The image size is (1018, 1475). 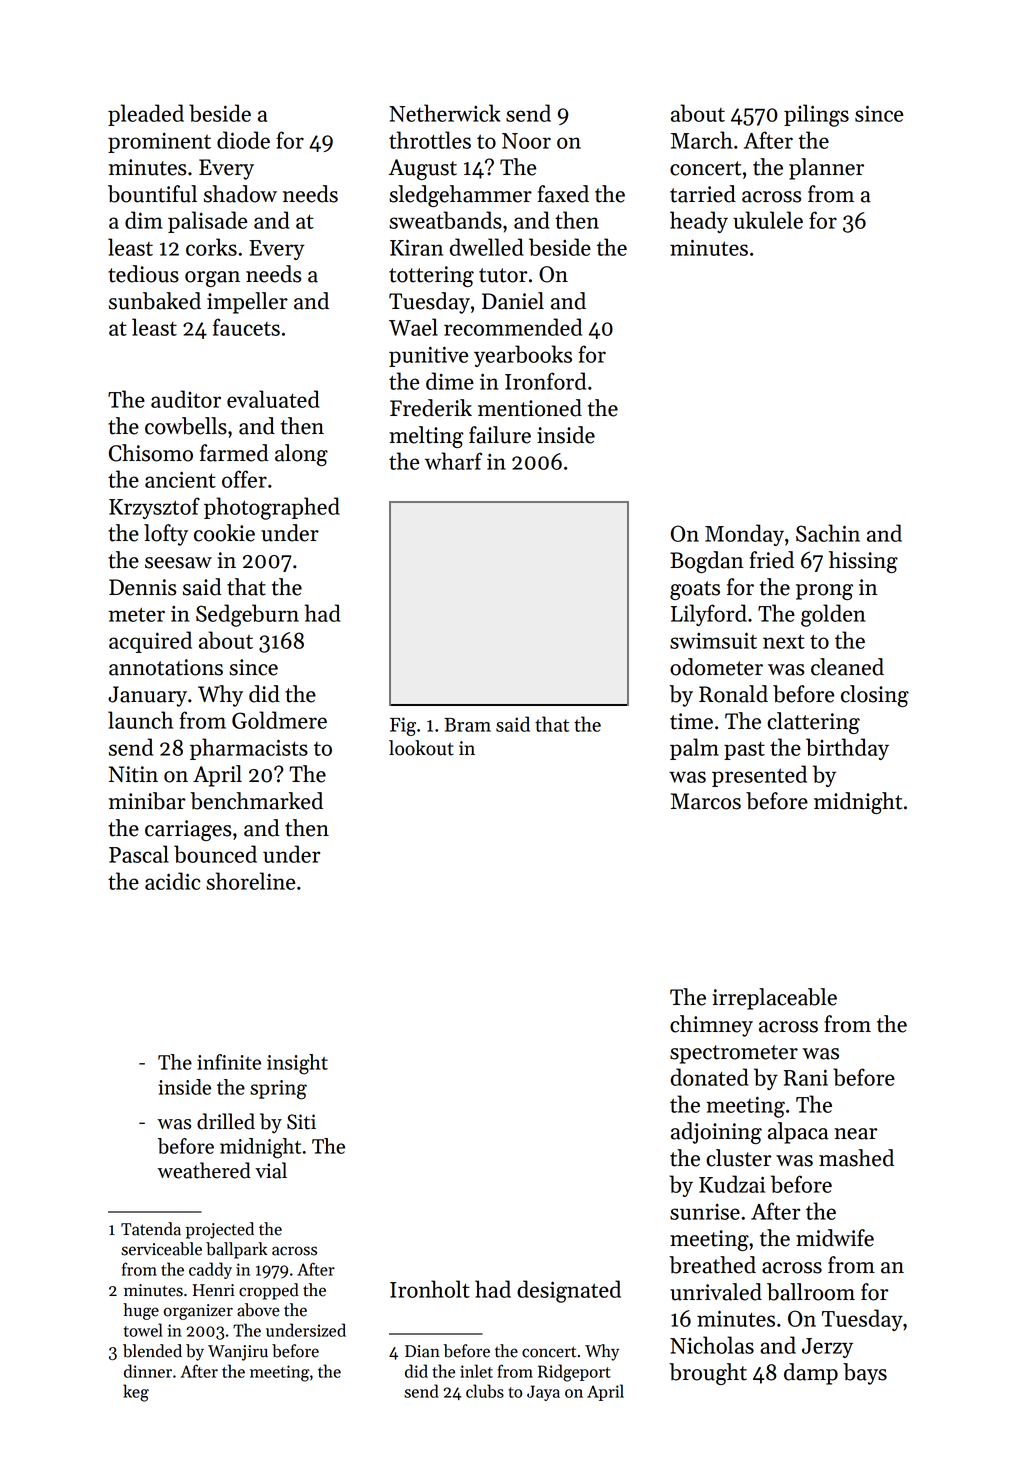 What do you see at coordinates (816, 115) in the document?
I see `pilings` at bounding box center [816, 115].
